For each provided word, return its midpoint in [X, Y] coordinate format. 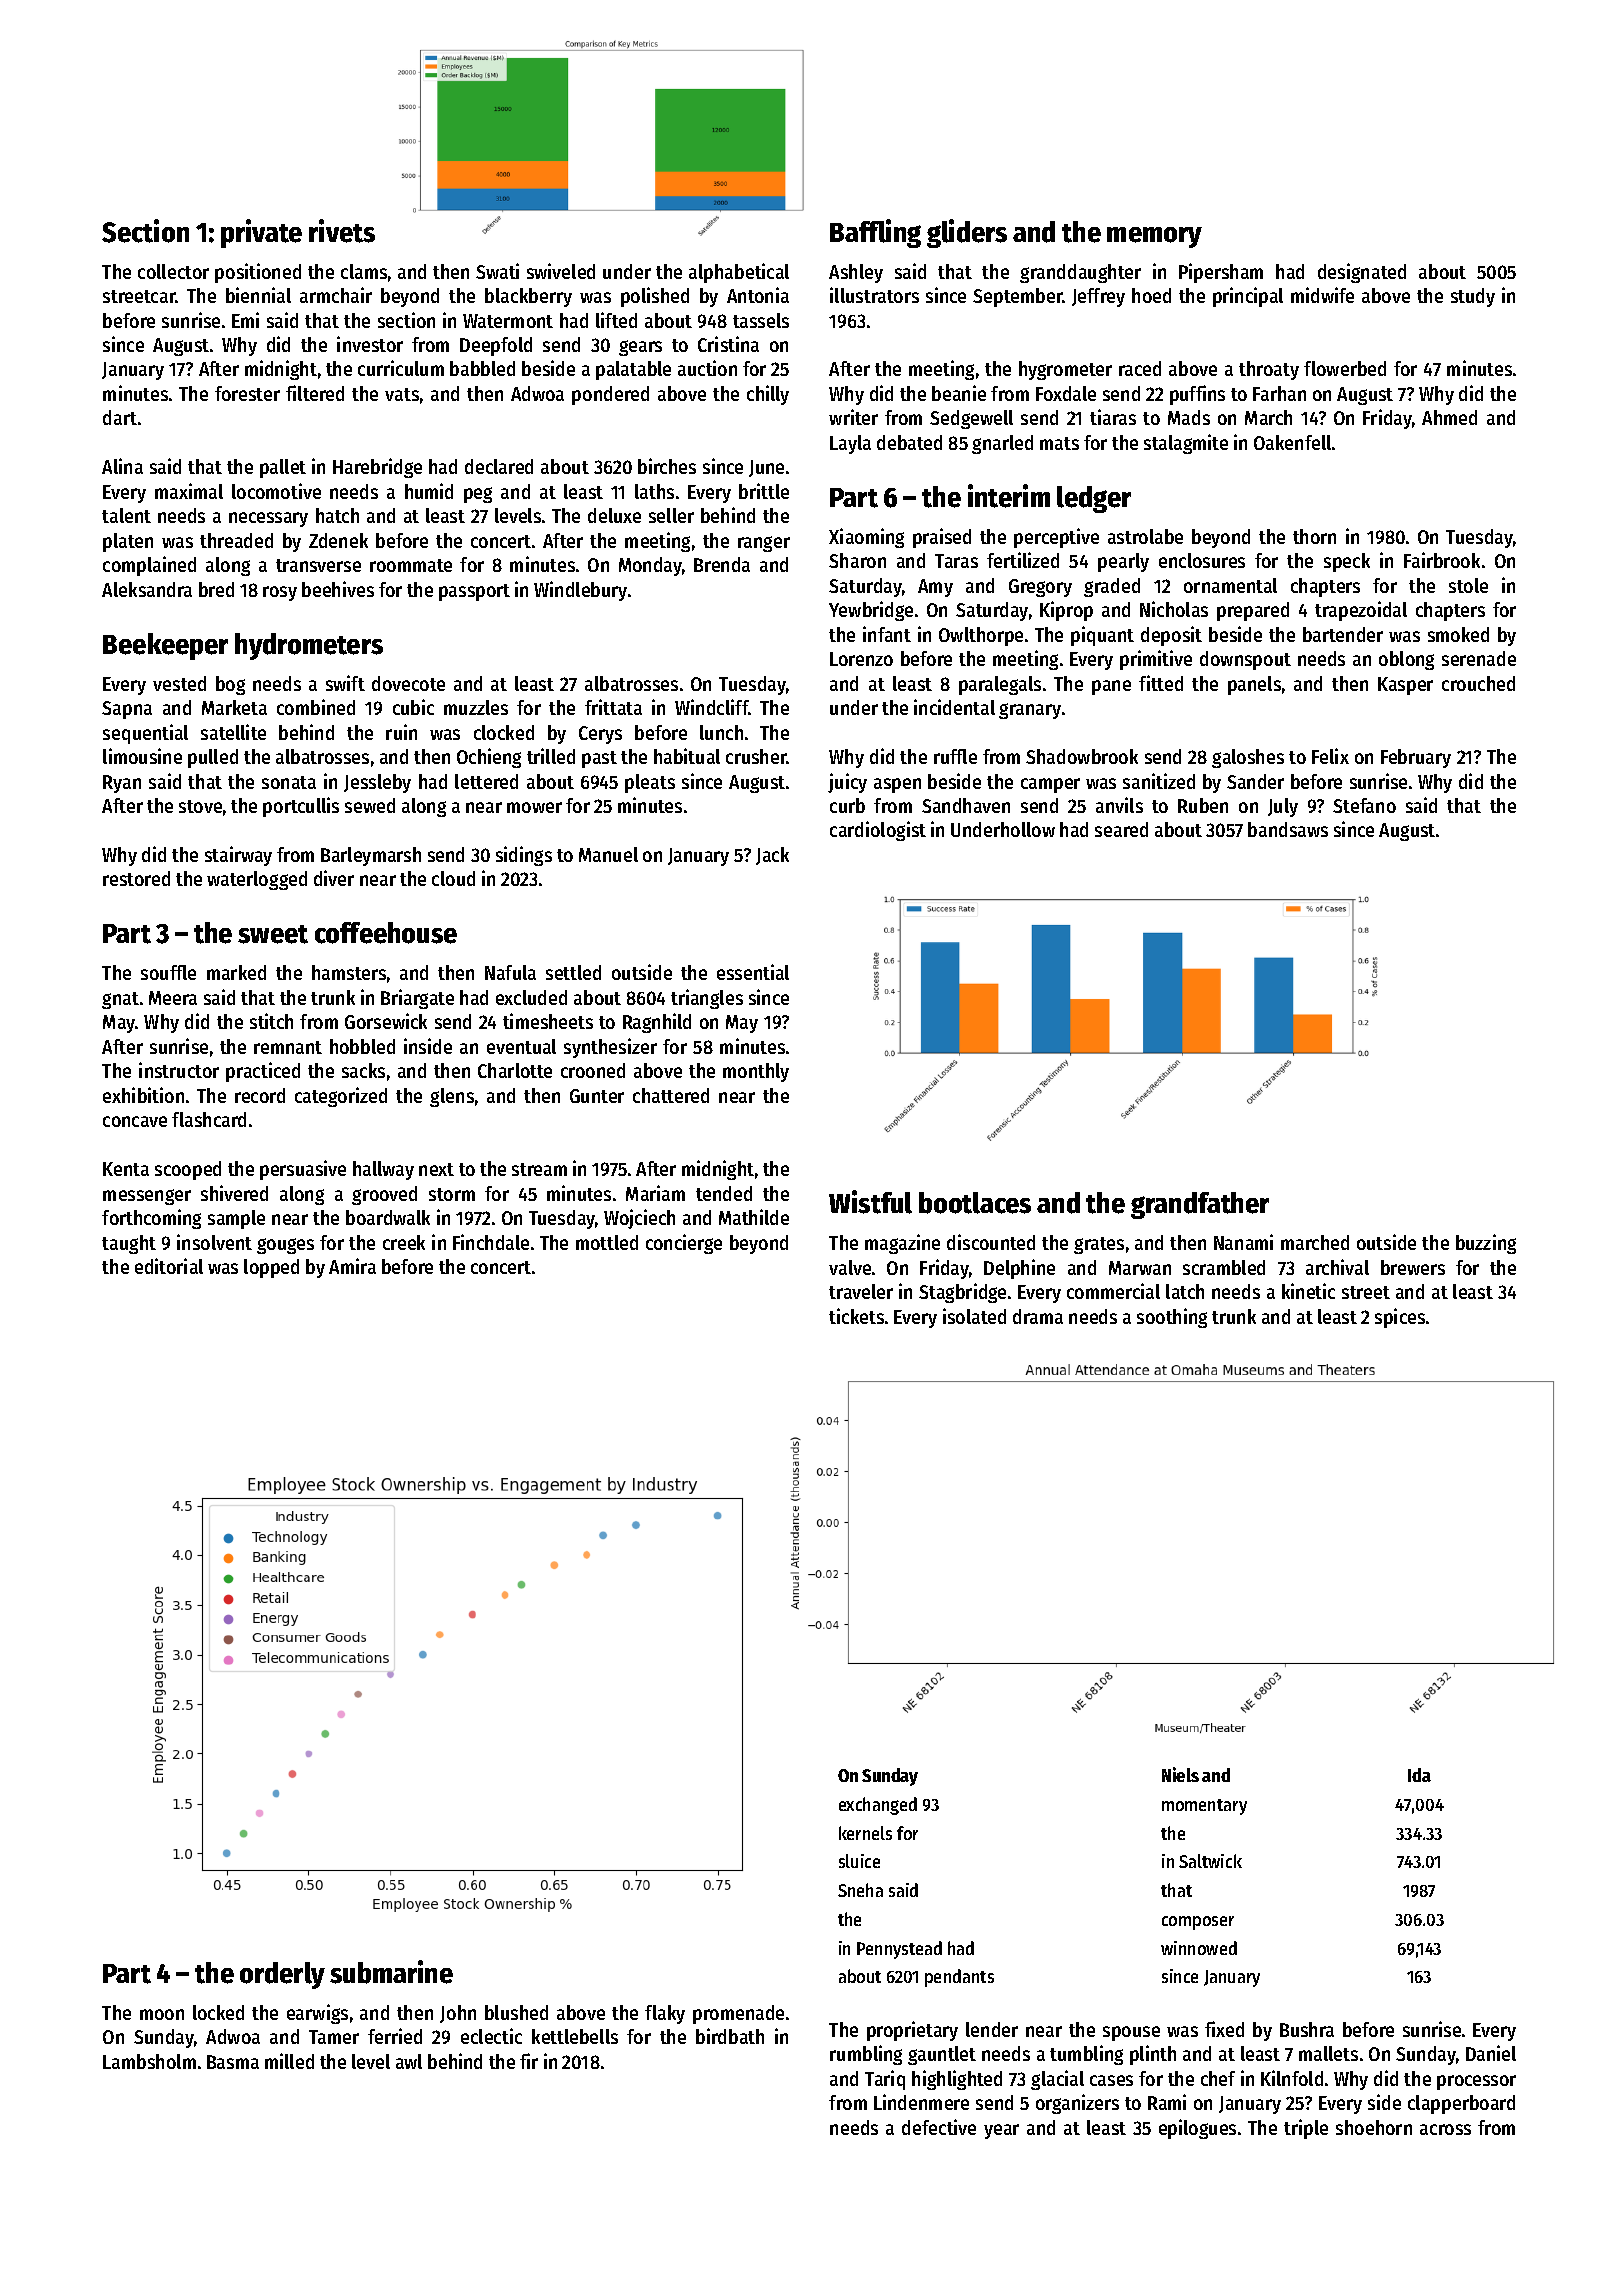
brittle [764, 491]
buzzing [1486, 1244]
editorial [169, 1266]
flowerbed [1345, 368]
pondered [610, 395]
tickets [856, 1316]
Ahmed [1449, 417]
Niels [1180, 1774]
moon [162, 2014]
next [436, 1169]
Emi [245, 320]
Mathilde [754, 1217]
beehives [338, 589]
